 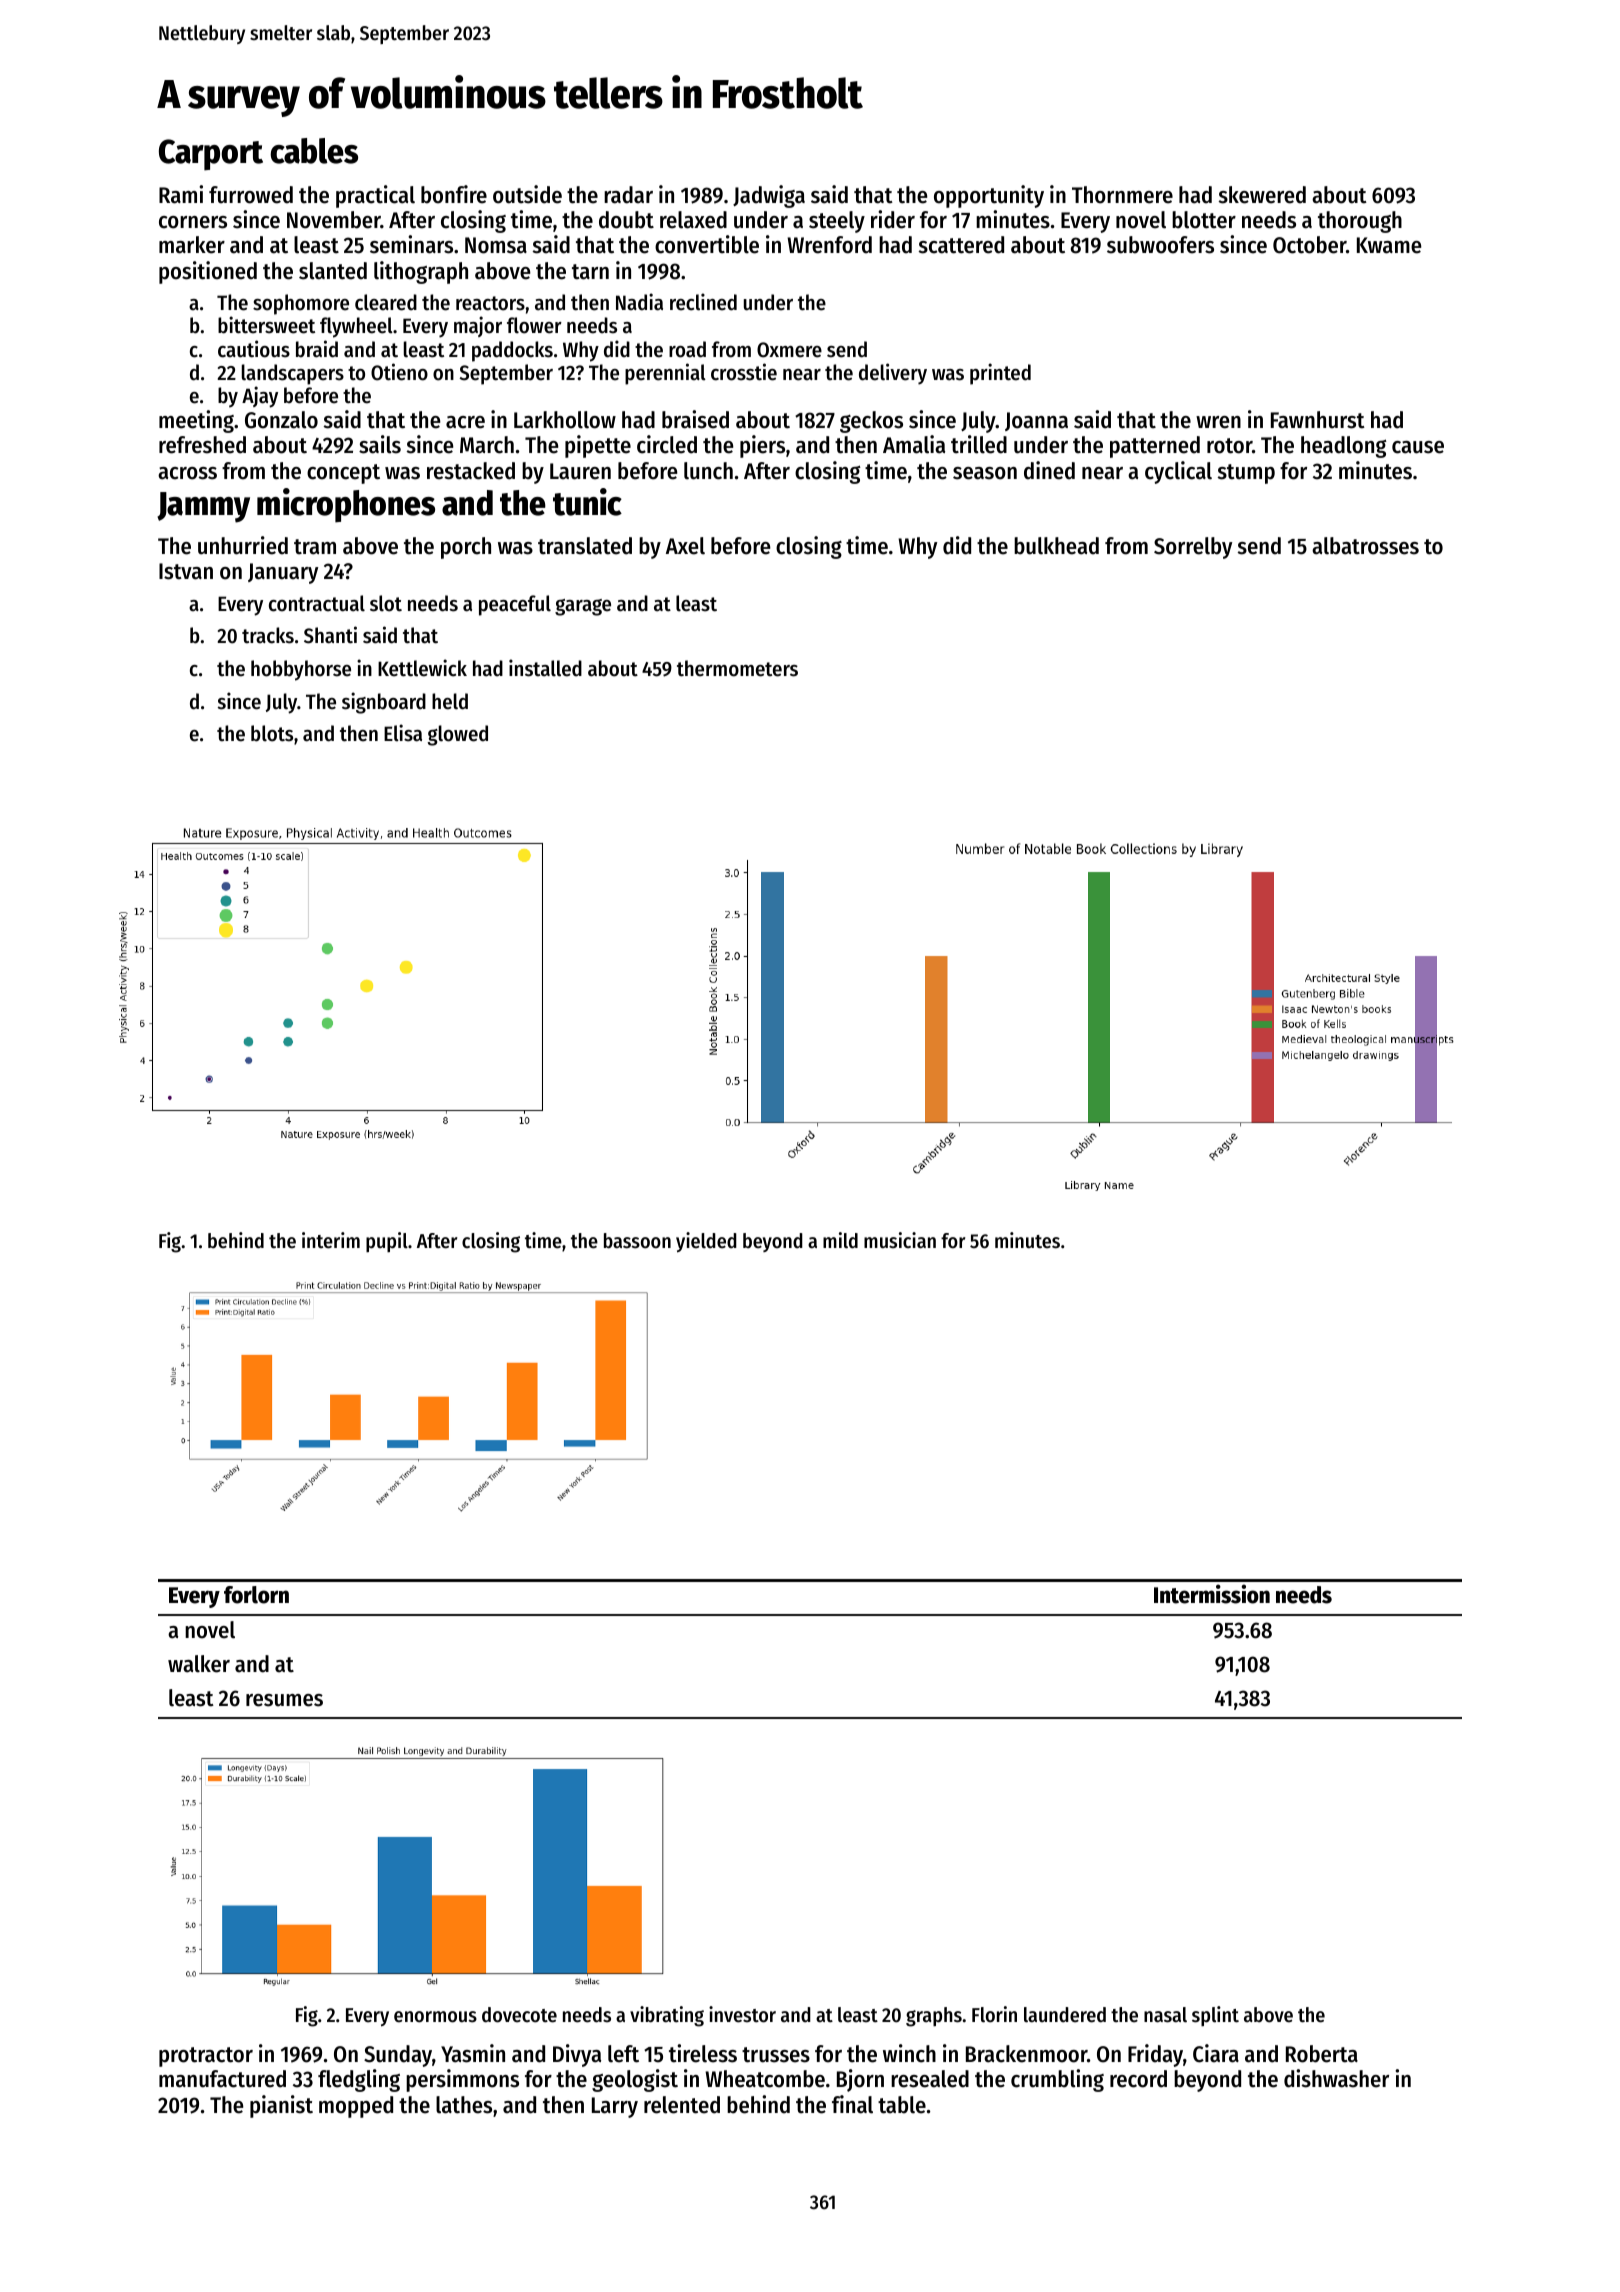 What do you see at coordinates (737, 668) in the image?
I see `thermometers` at bounding box center [737, 668].
